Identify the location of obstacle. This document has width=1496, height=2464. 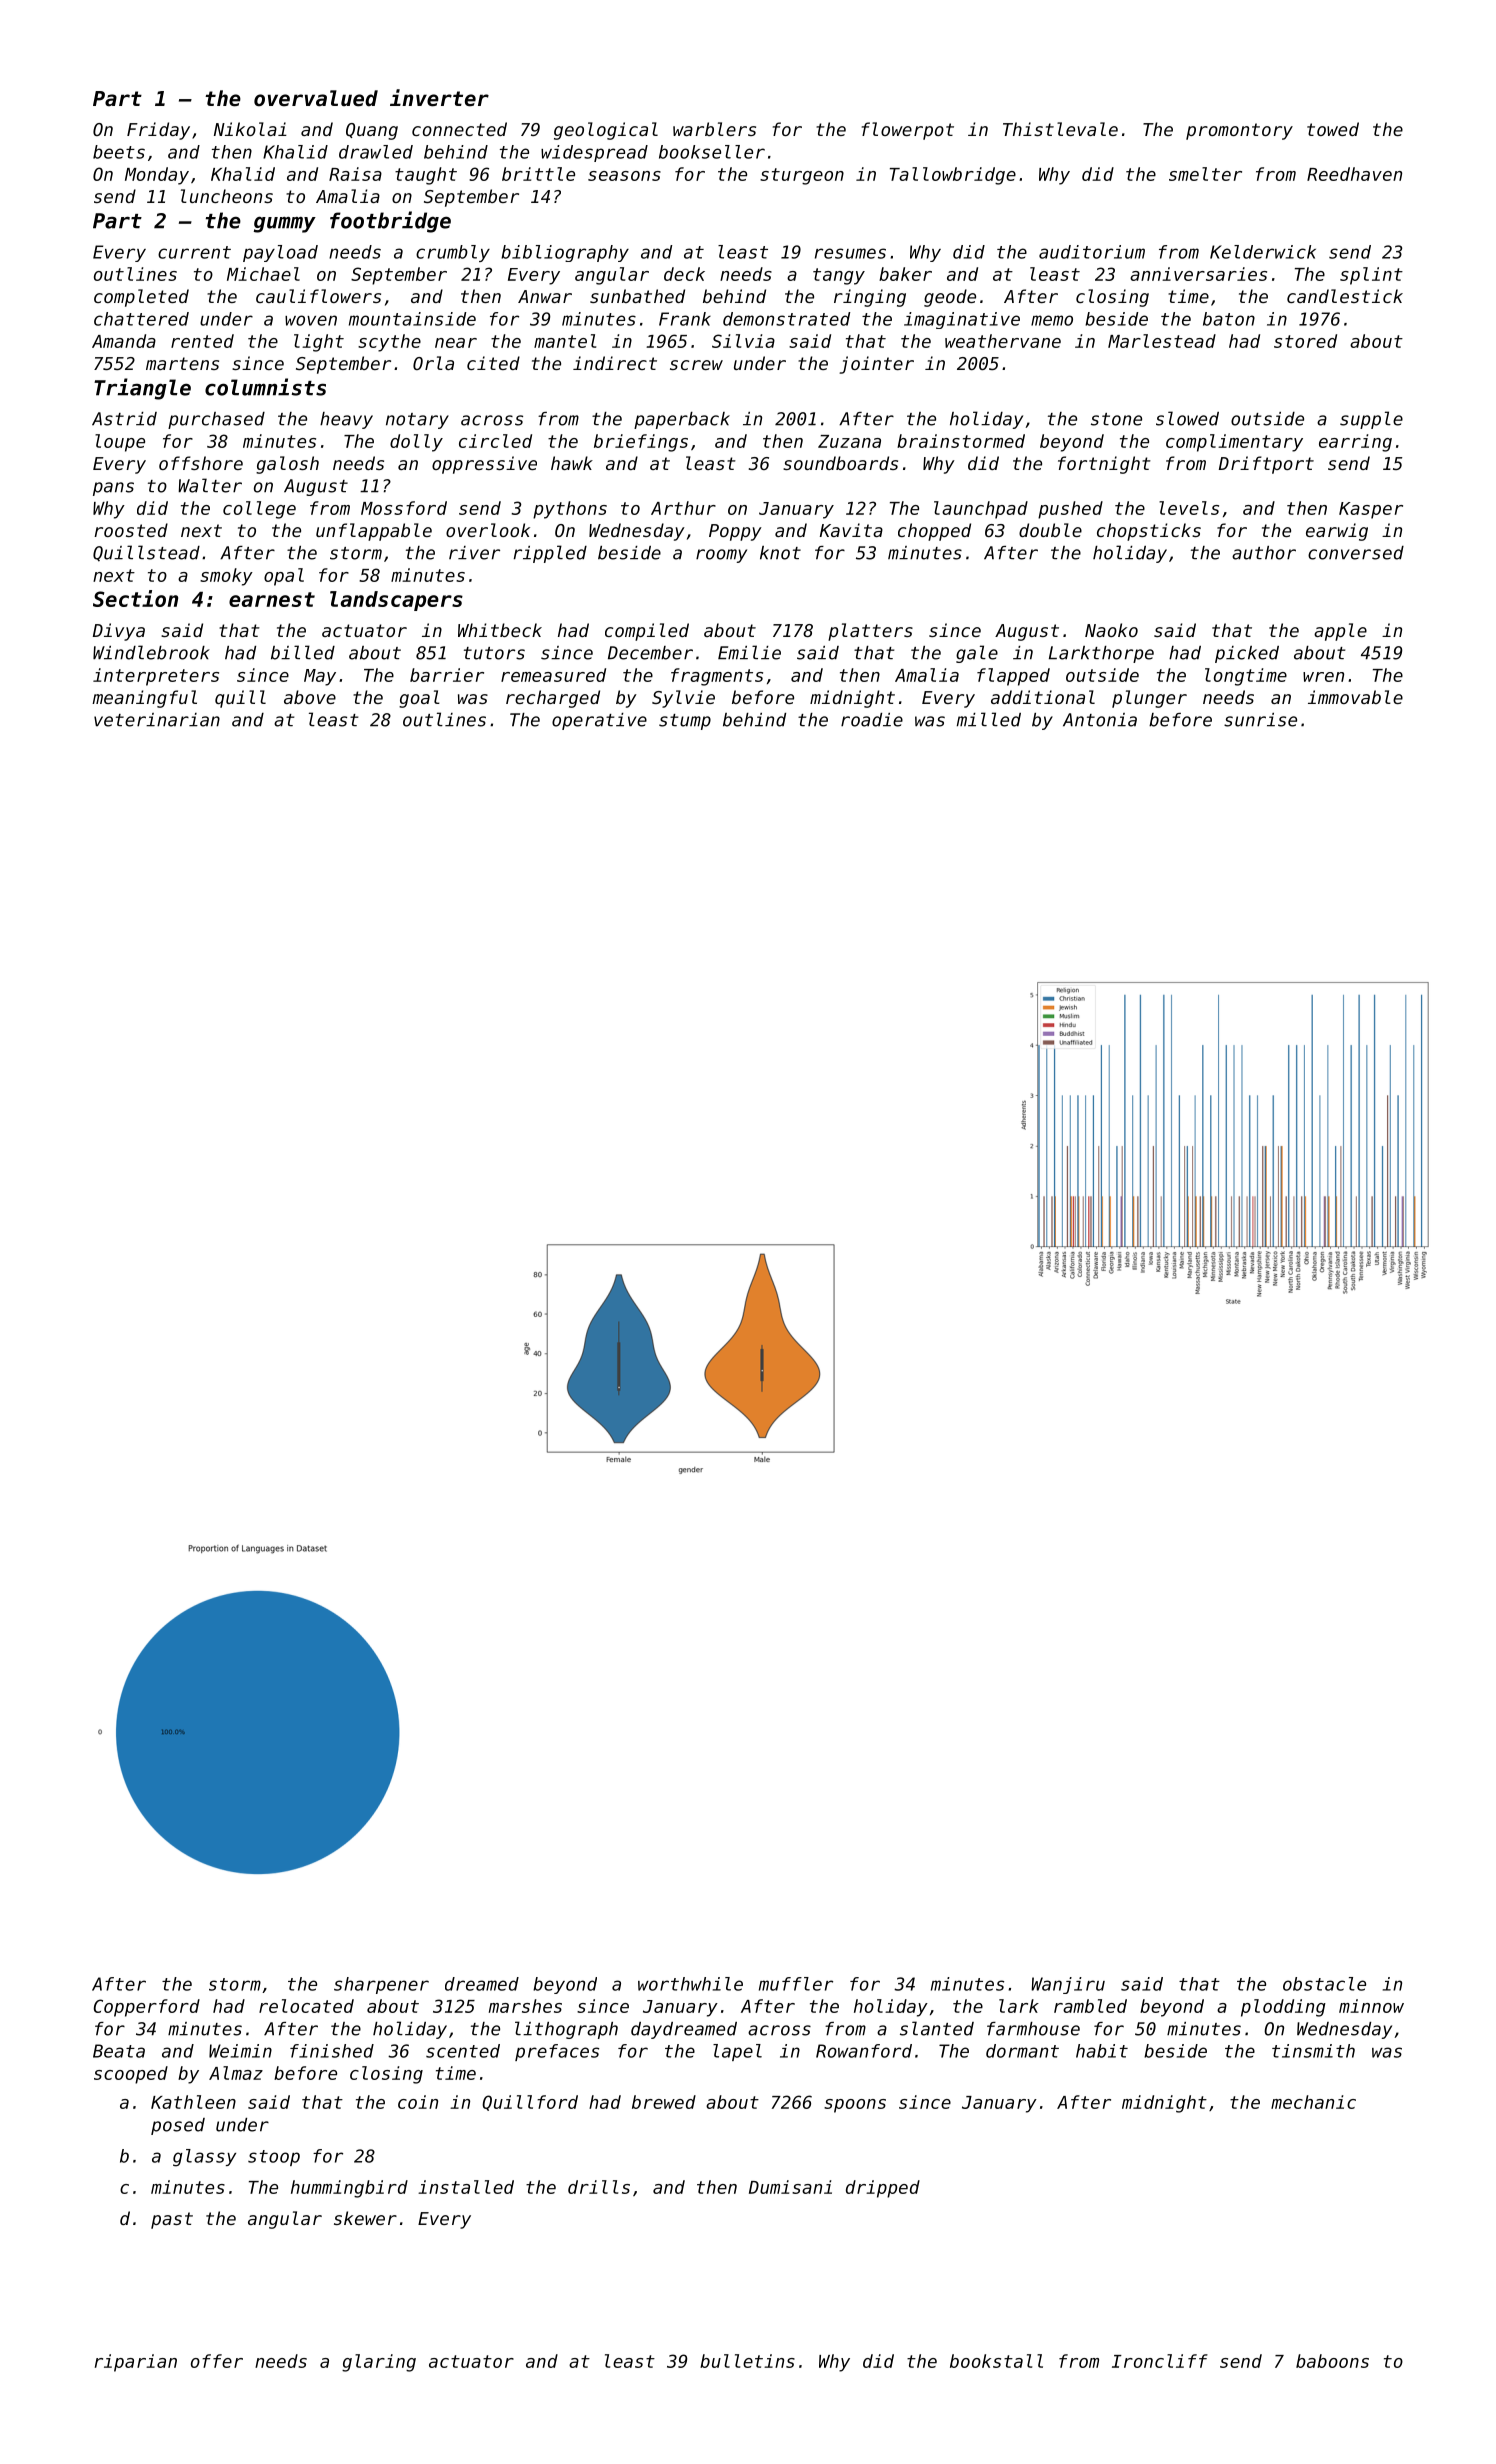
(1324, 1984).
